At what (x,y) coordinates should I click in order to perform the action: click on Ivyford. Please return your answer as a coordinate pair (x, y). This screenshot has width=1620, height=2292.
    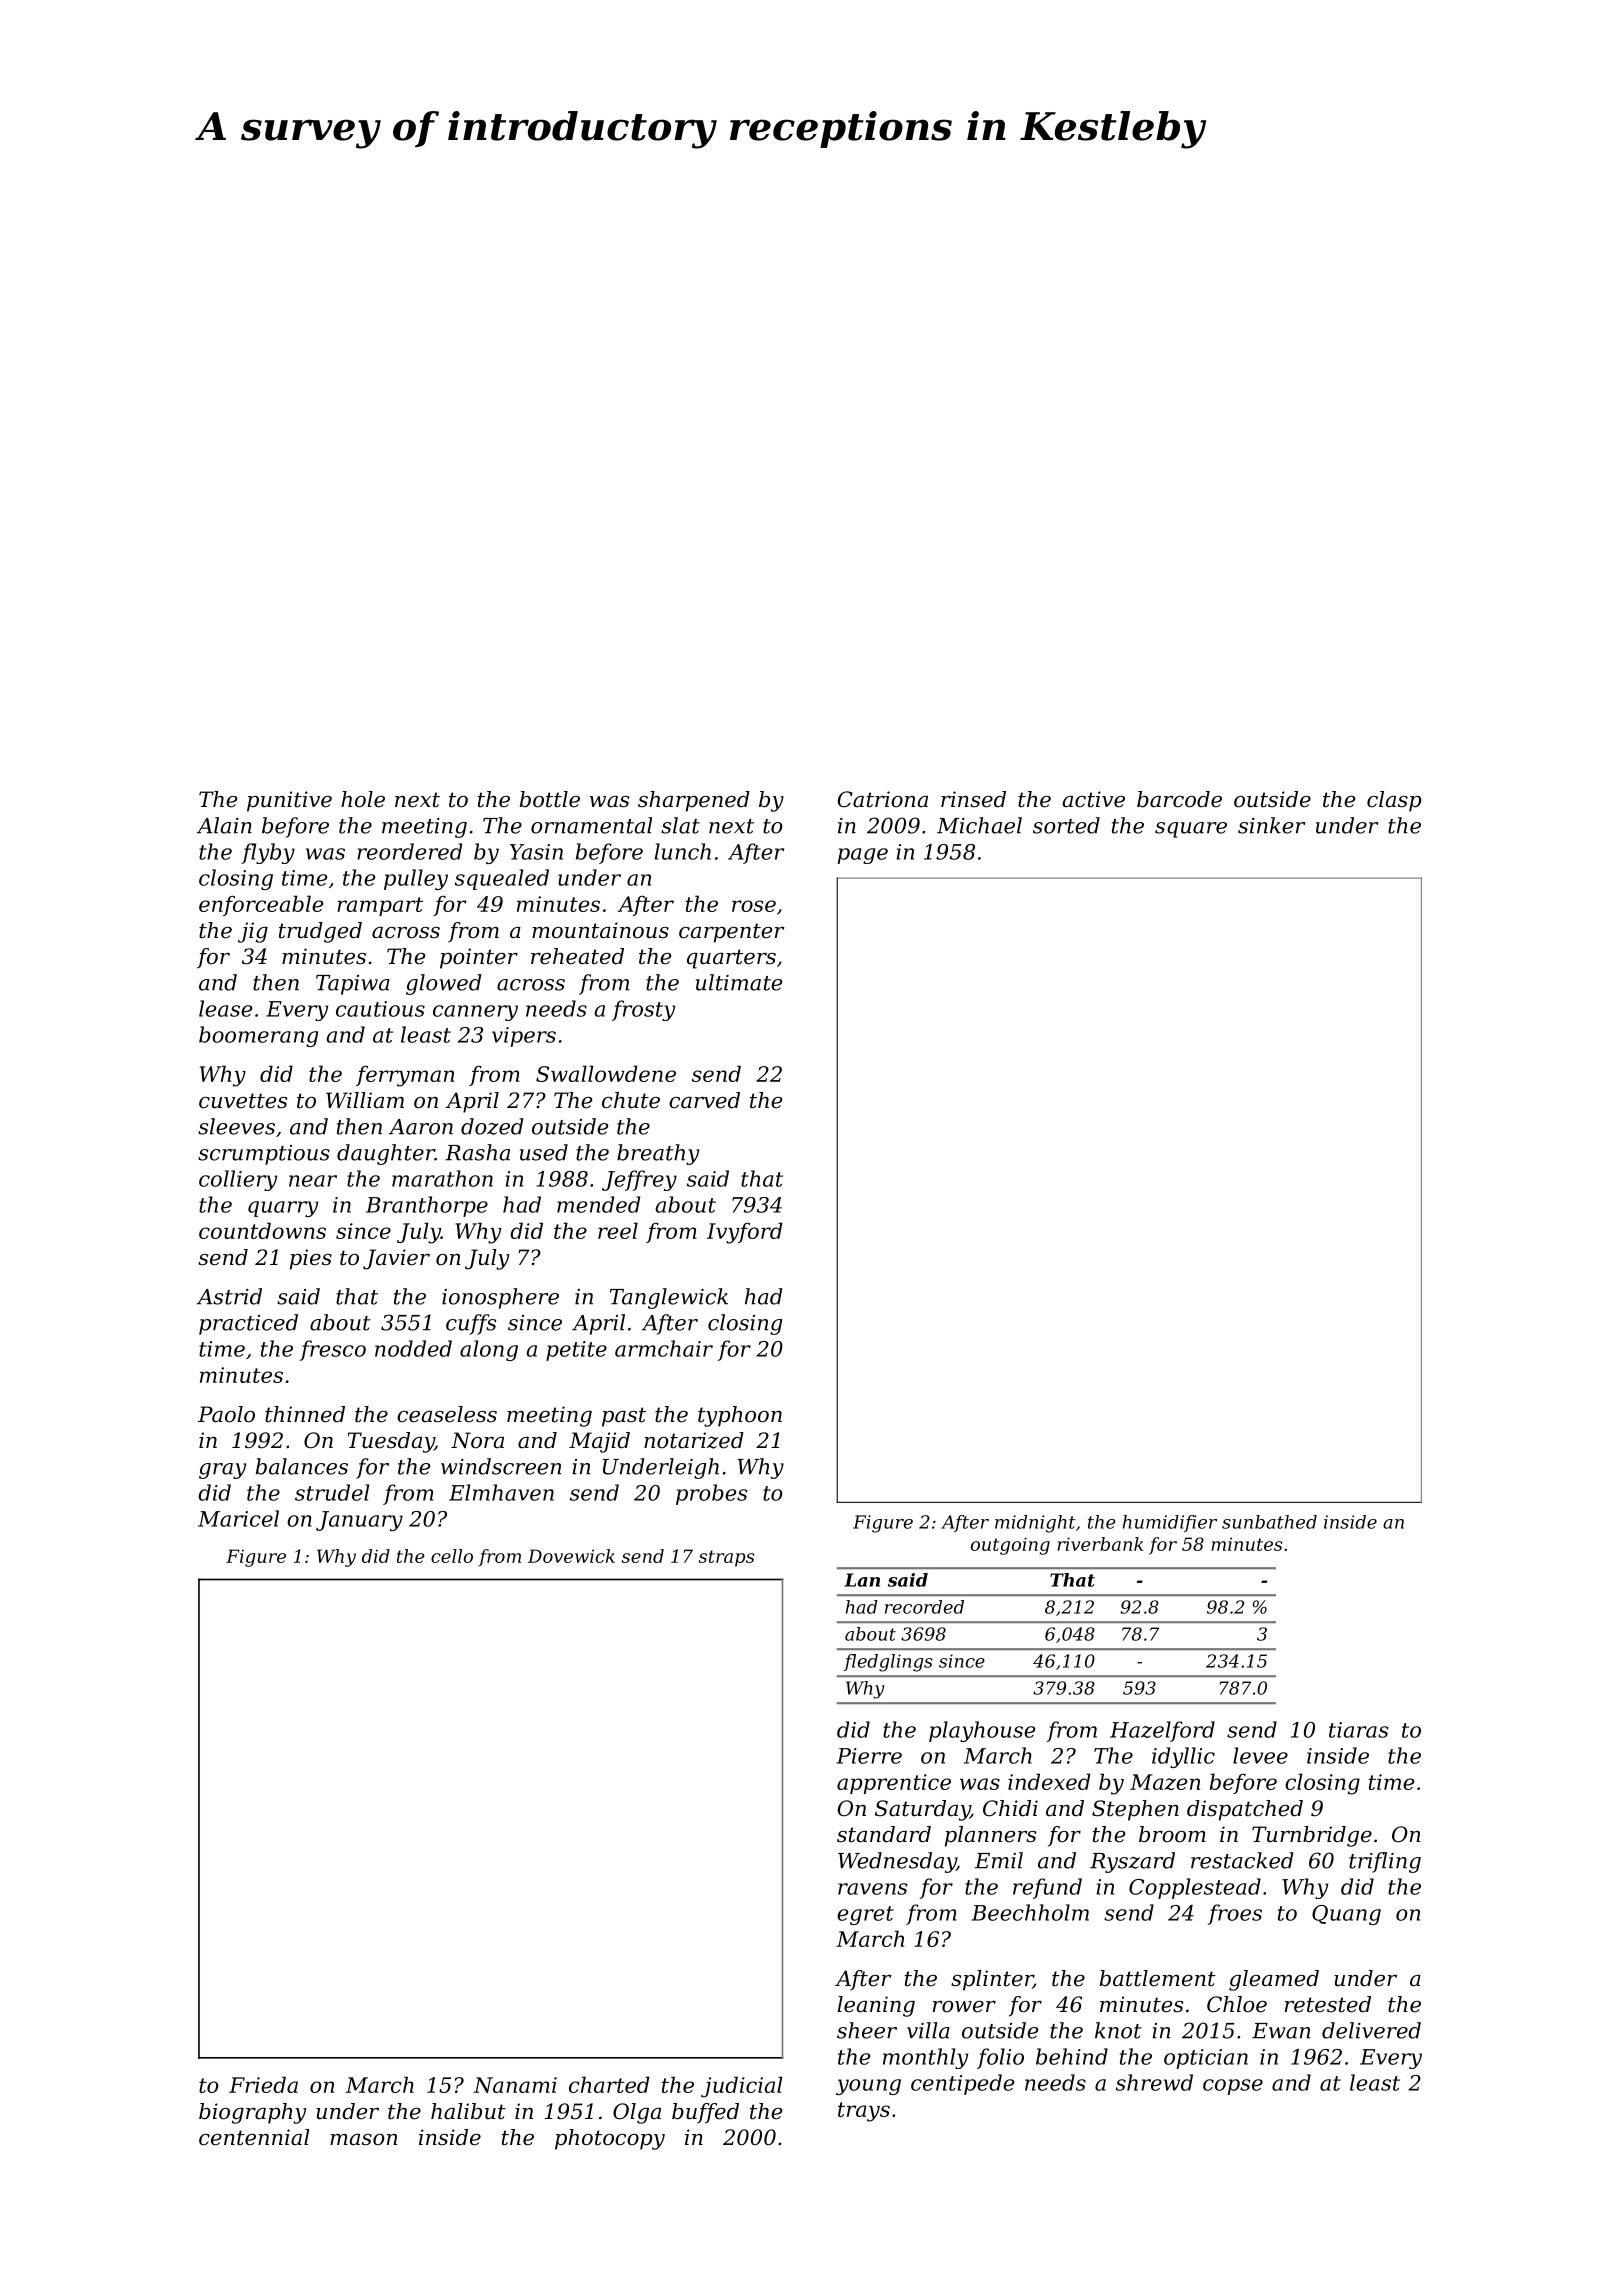
    Looking at the image, I should click on (745, 1233).
